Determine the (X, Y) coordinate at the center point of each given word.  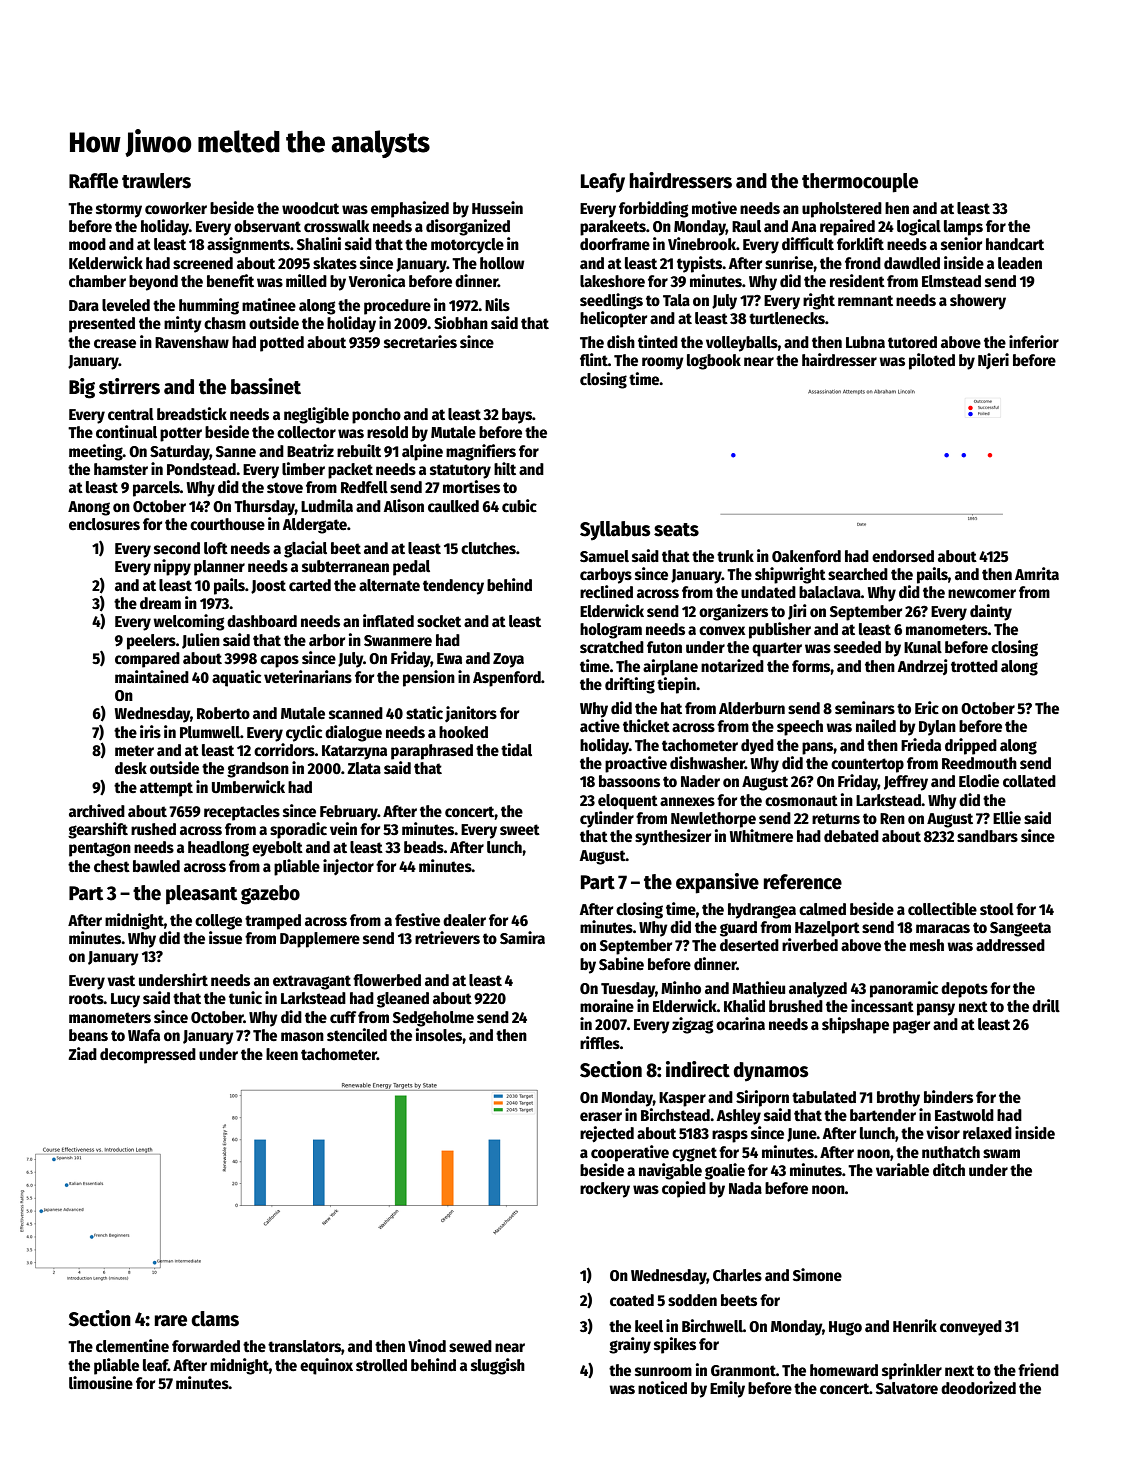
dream (160, 603)
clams (215, 1319)
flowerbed (387, 980)
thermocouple (860, 183)
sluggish (498, 1366)
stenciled (357, 1035)
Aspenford (507, 679)
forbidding (654, 209)
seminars (865, 708)
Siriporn (762, 1098)
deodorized (978, 1387)
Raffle (93, 181)
